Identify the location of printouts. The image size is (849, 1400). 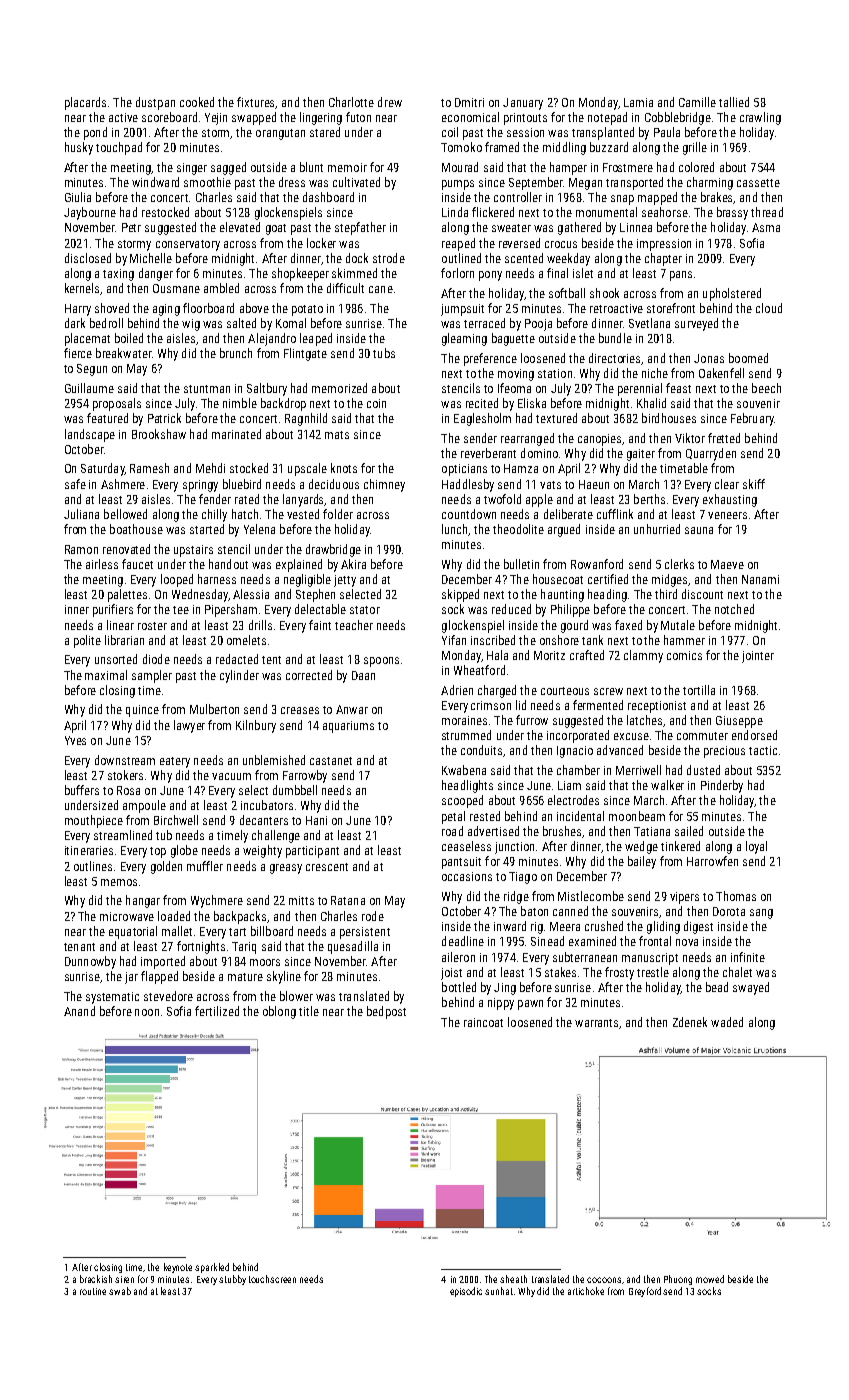
(525, 119).
